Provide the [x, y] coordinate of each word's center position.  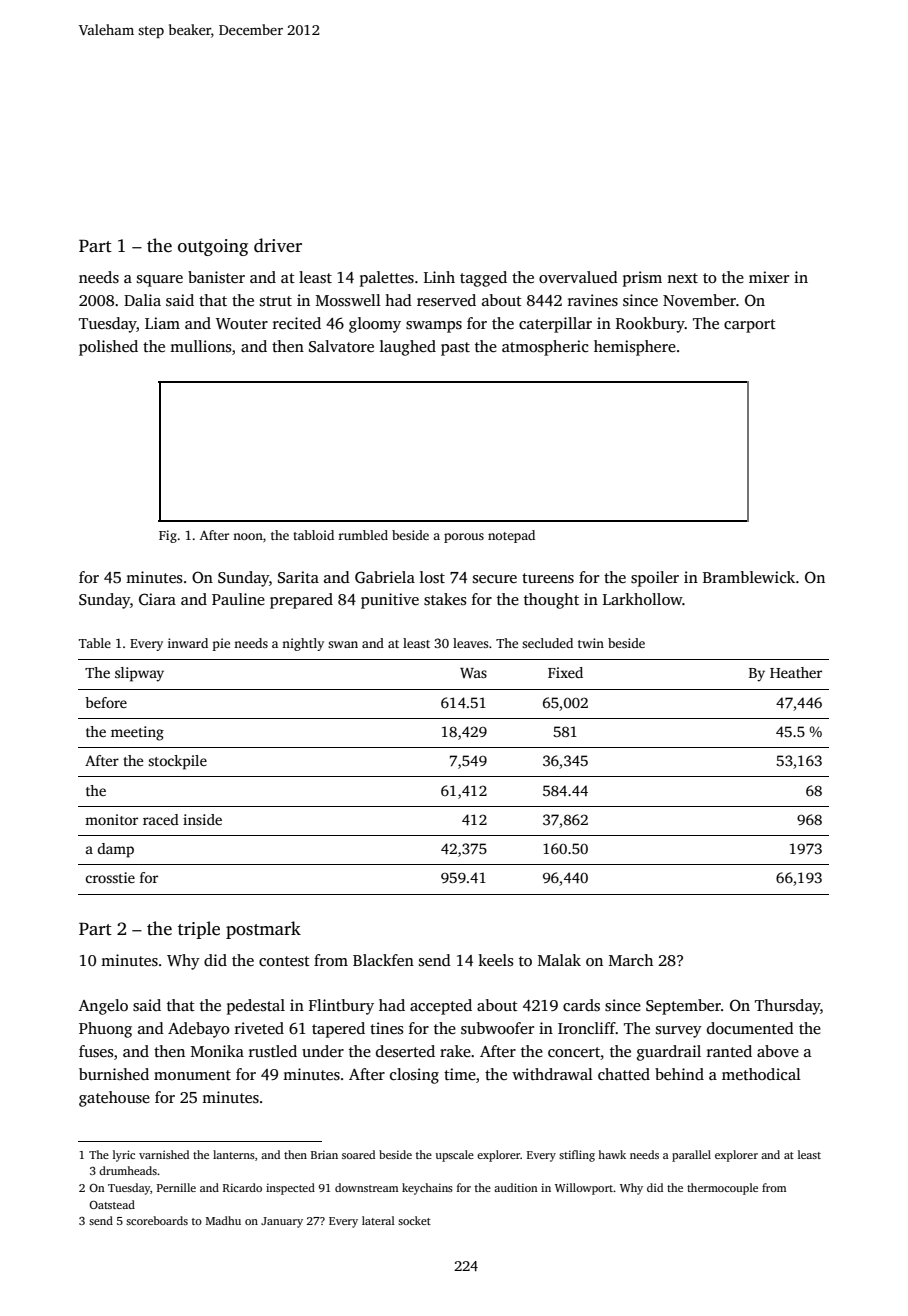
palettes [387, 279]
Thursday [787, 1007]
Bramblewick [749, 577]
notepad [511, 536]
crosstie [110, 877]
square [160, 281]
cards [581, 1005]
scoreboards [157, 1220]
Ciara [157, 599]
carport [750, 326]
